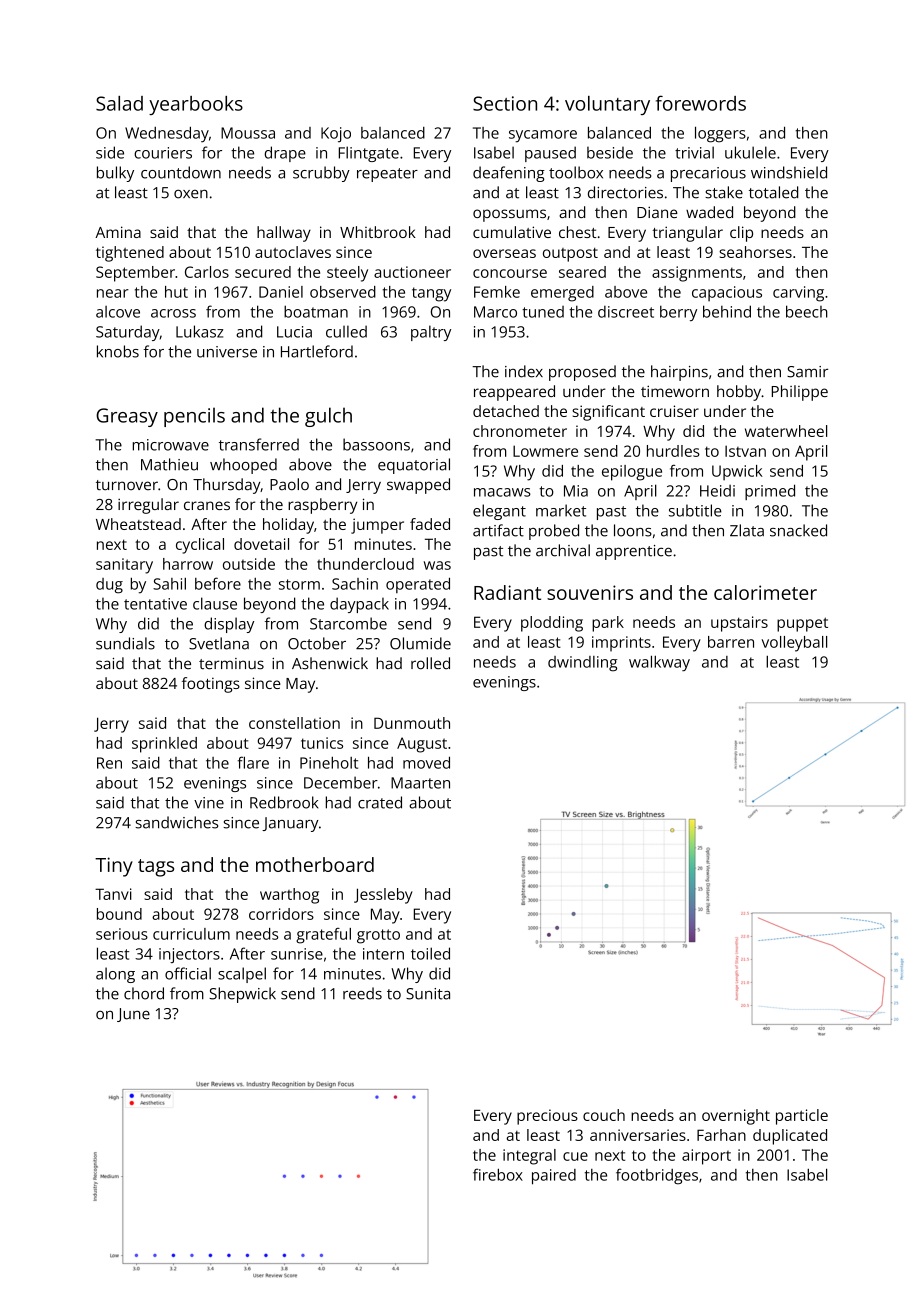 The width and height of the page is (924, 1308). Describe the element at coordinates (505, 103) in the page. I see `Section` at that location.
